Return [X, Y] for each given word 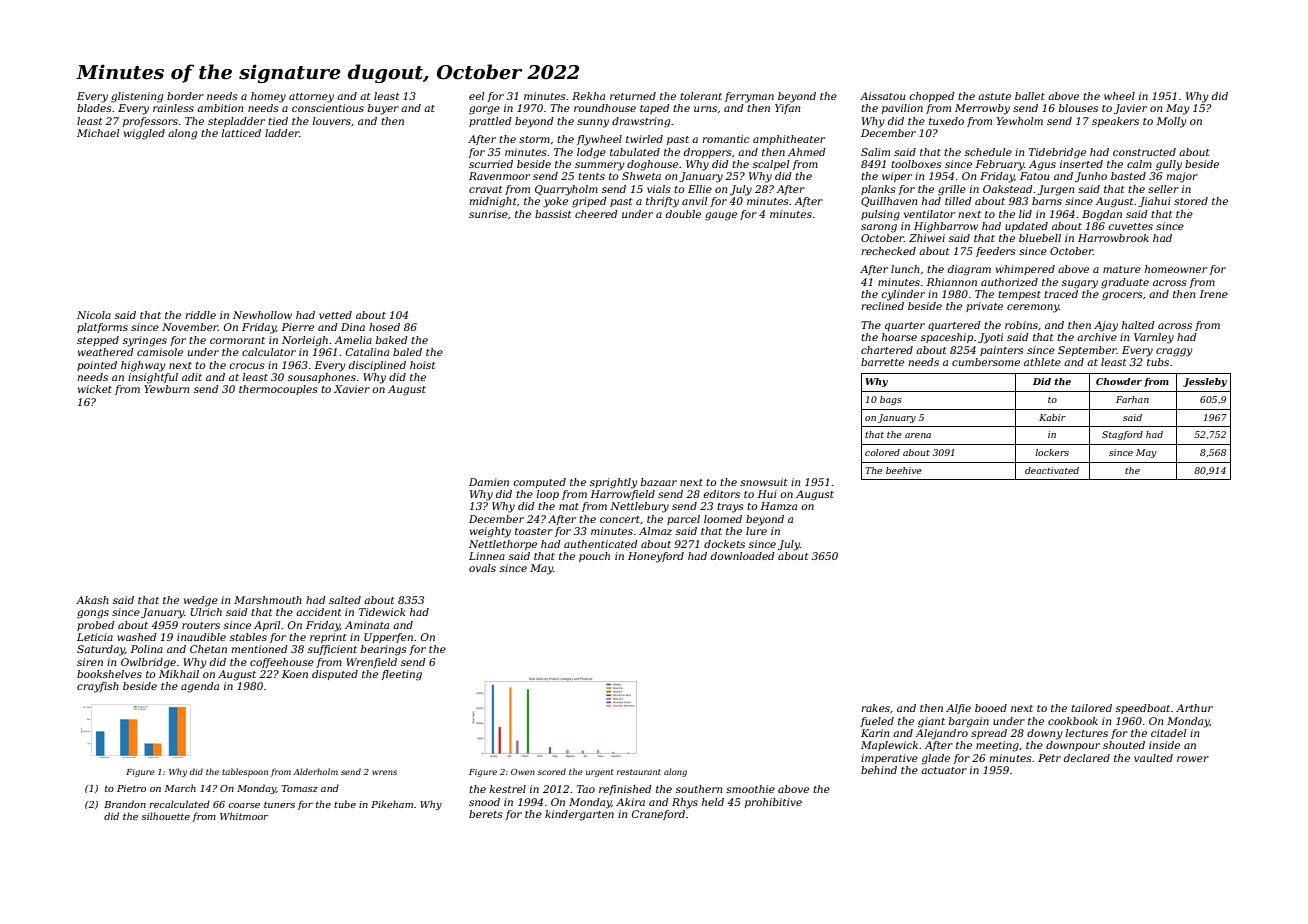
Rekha [588, 96]
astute [994, 96]
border [185, 96]
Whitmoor [244, 816]
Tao [586, 789]
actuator [944, 770]
